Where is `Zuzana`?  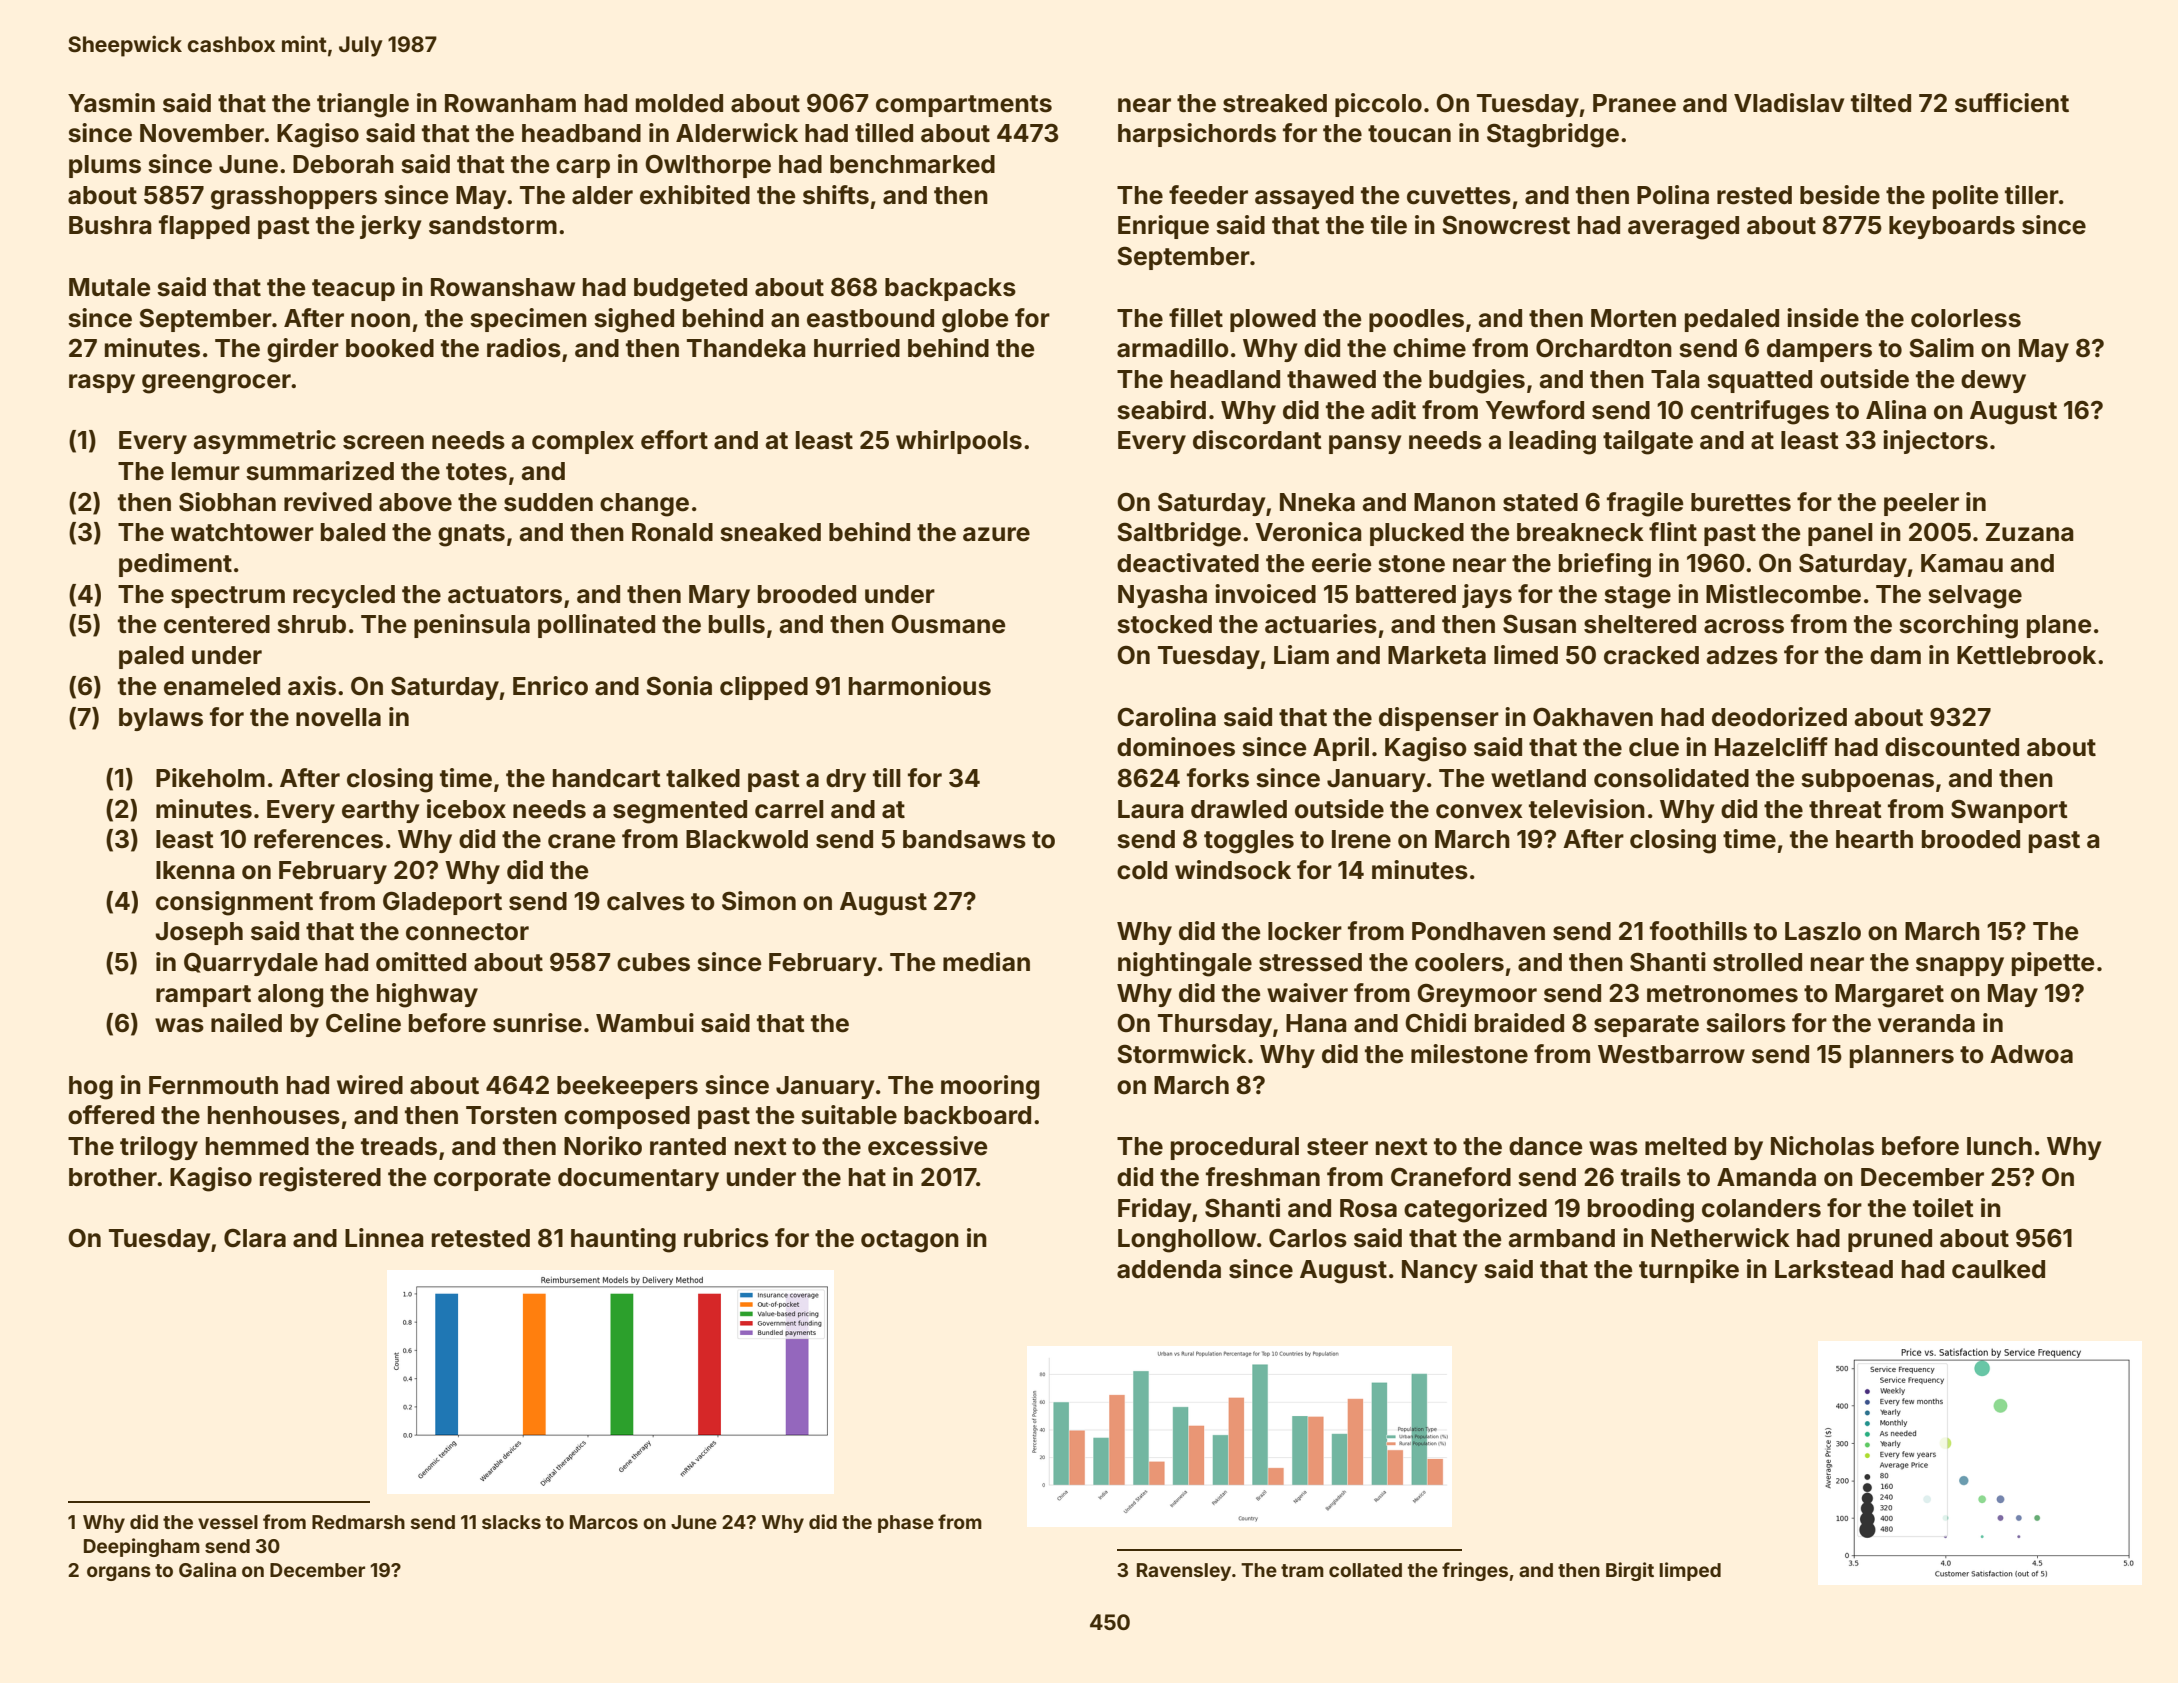
Zuzana is located at coordinates (2030, 532).
